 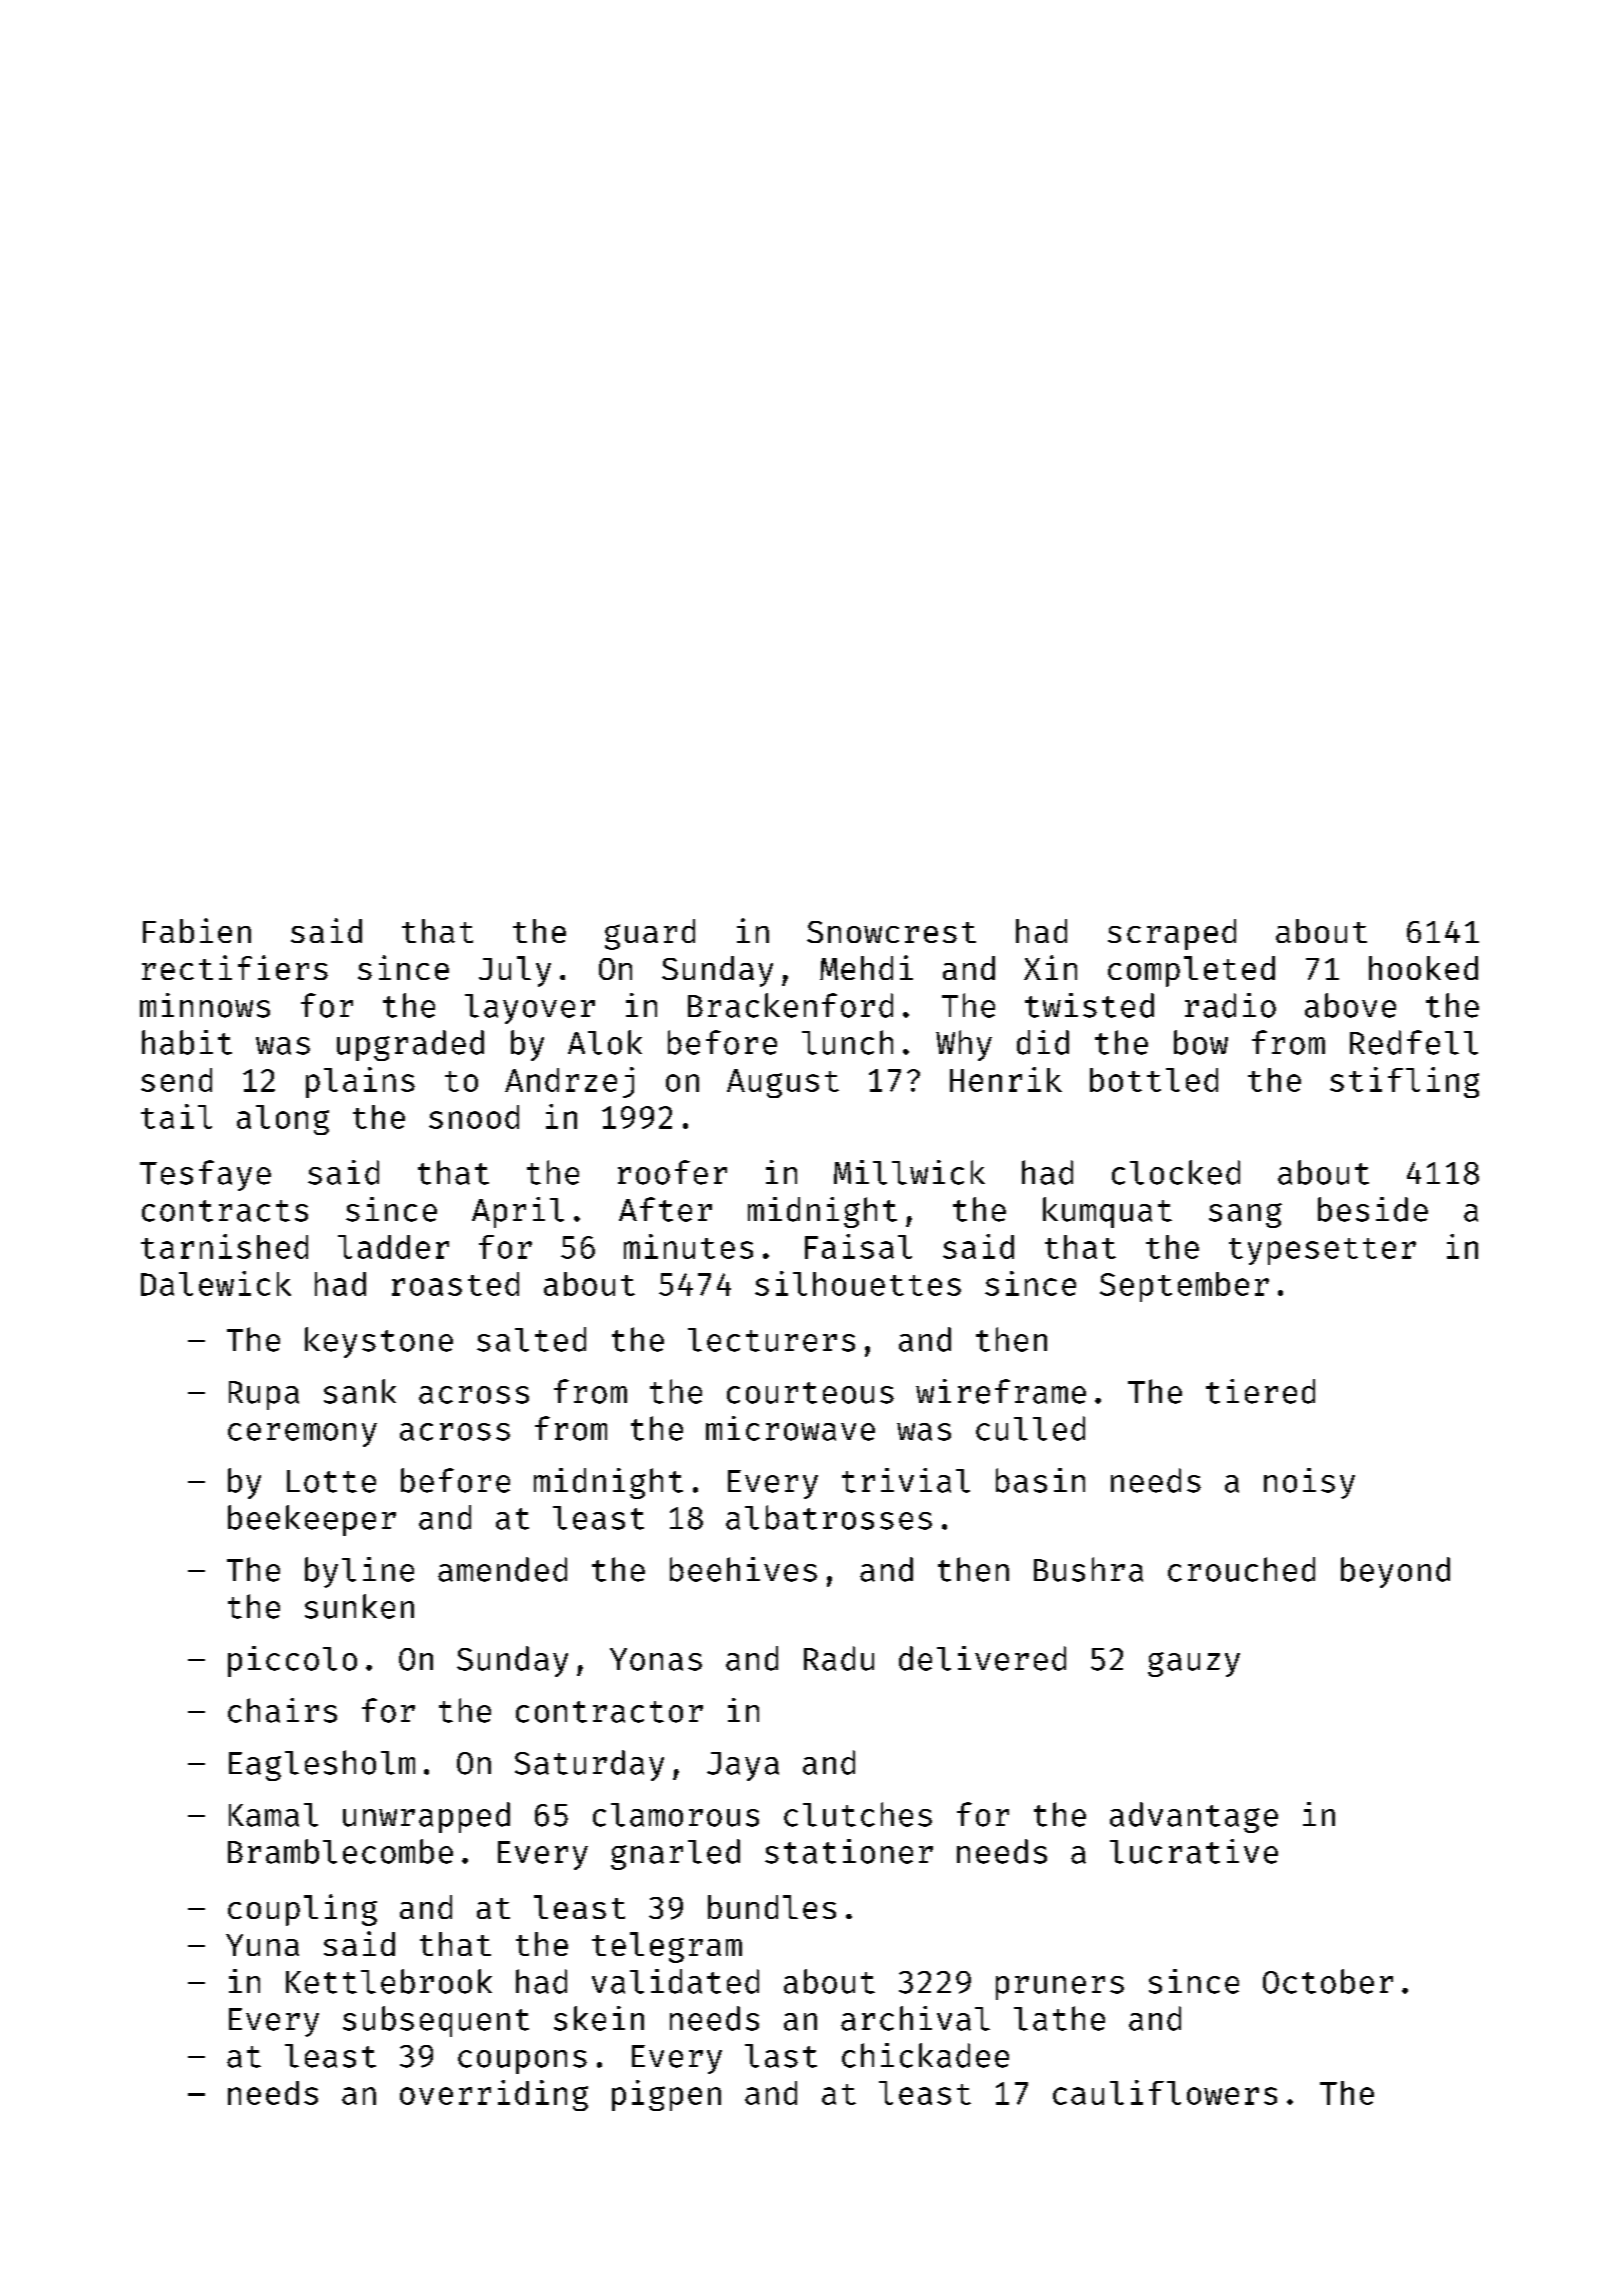 What do you see at coordinates (891, 932) in the document?
I see `Snowcrest` at bounding box center [891, 932].
